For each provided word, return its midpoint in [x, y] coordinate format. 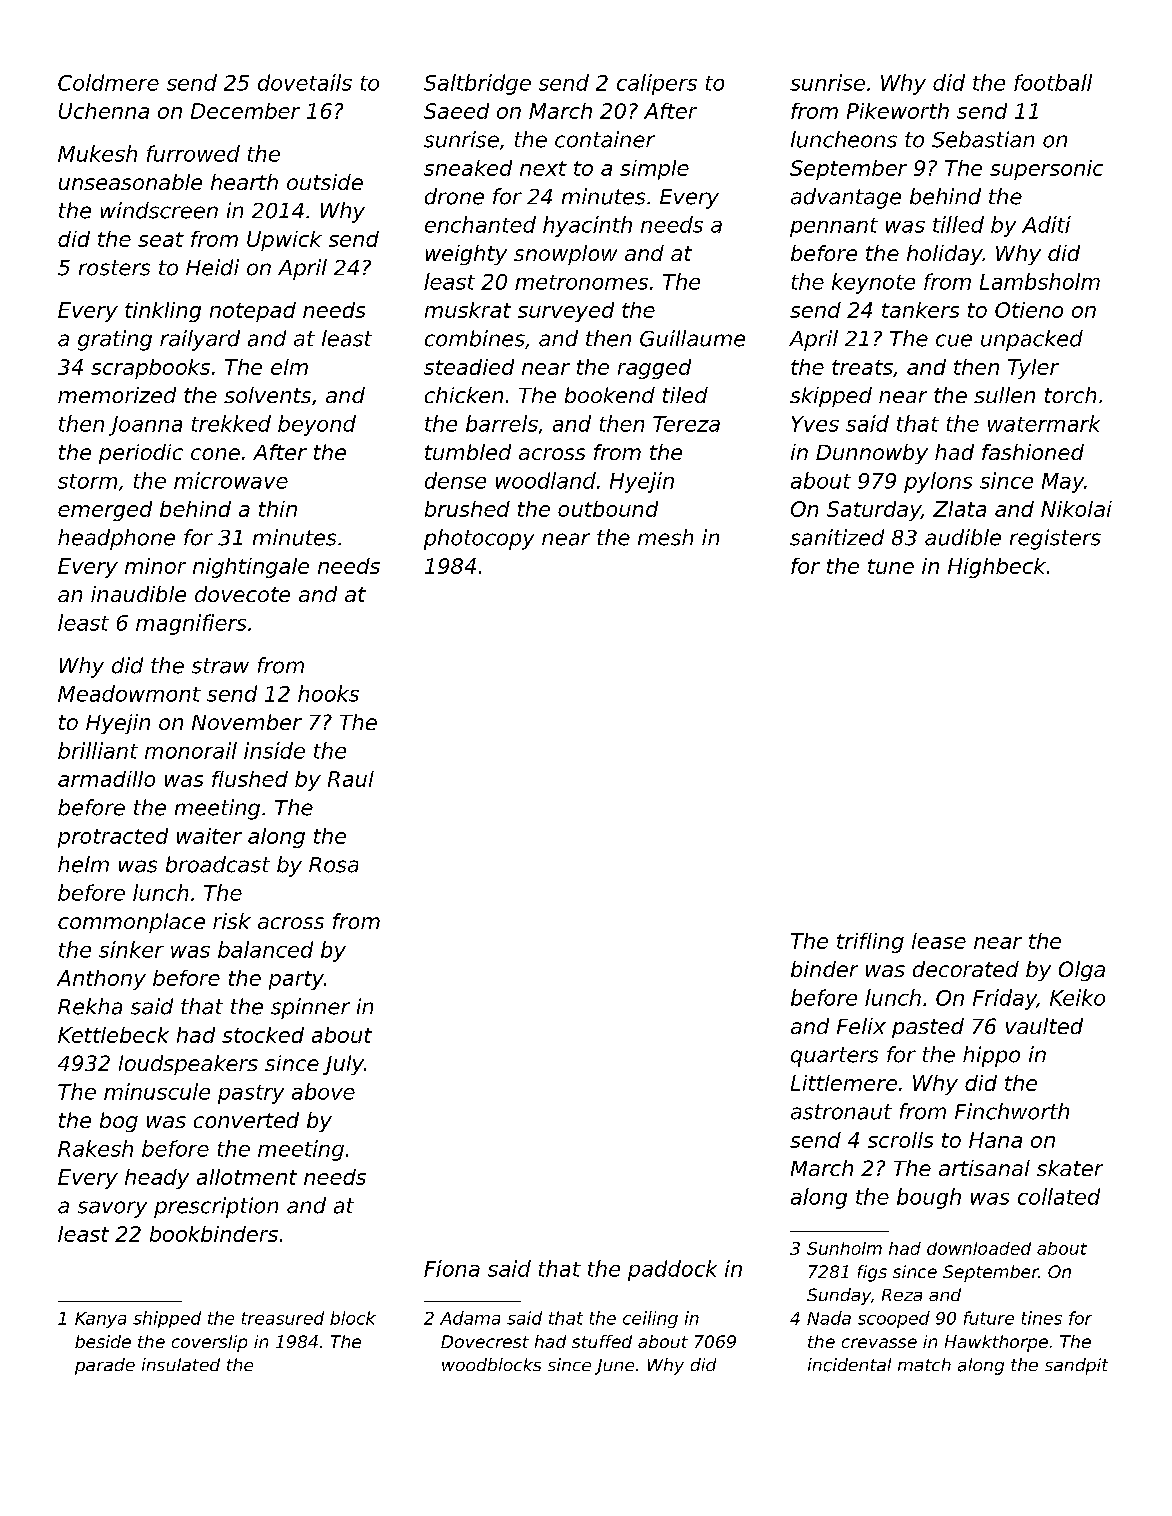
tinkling [163, 312]
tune [891, 566]
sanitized [837, 537]
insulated [181, 1364]
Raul [351, 779]
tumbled [468, 452]
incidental [849, 1365]
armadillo [106, 779]
